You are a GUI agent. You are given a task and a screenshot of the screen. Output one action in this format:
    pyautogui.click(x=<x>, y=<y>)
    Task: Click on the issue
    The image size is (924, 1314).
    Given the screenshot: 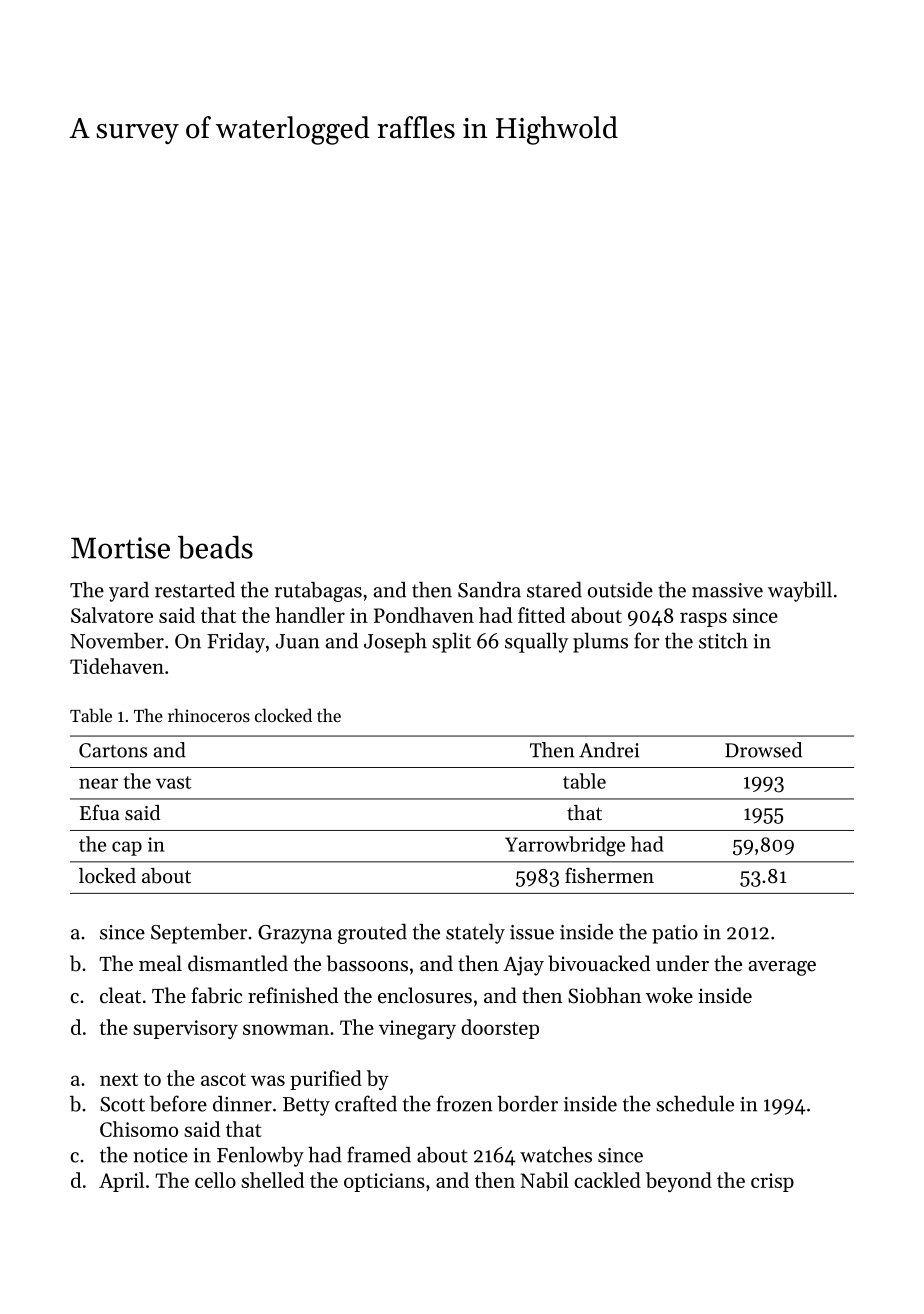 What is the action you would take?
    pyautogui.click(x=532, y=932)
